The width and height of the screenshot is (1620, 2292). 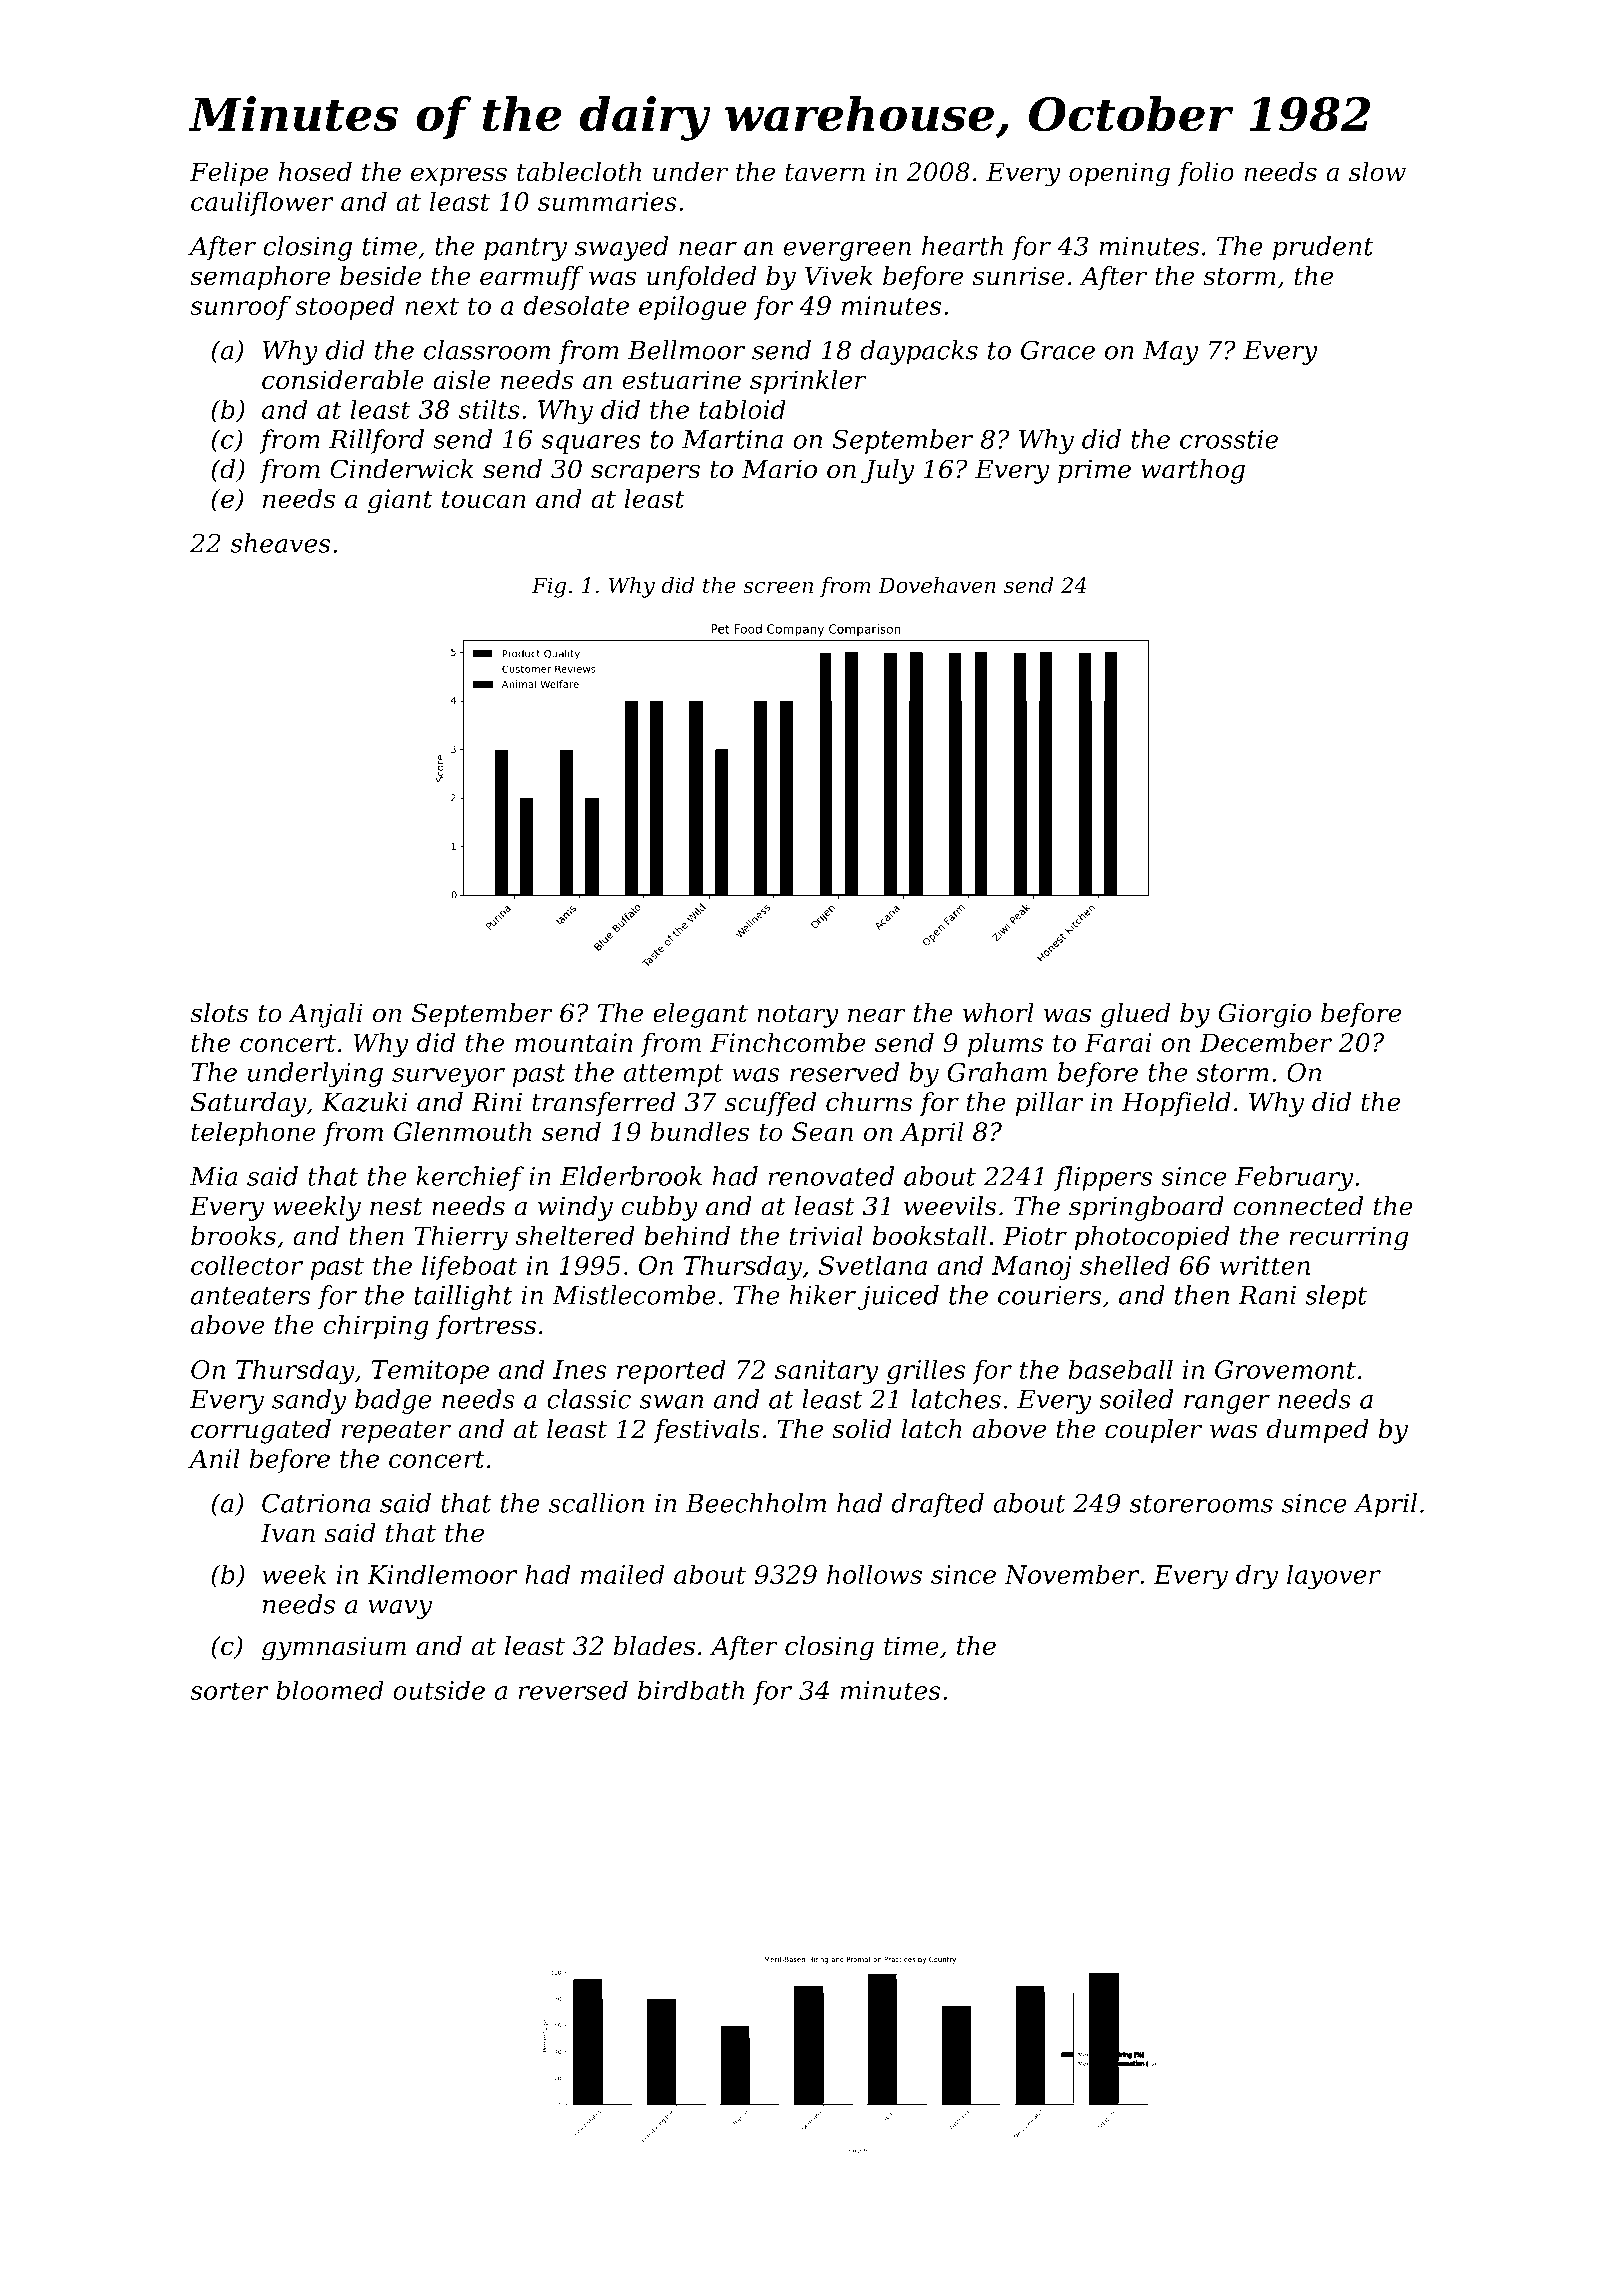 What do you see at coordinates (1264, 1015) in the screenshot?
I see `Giorgio` at bounding box center [1264, 1015].
